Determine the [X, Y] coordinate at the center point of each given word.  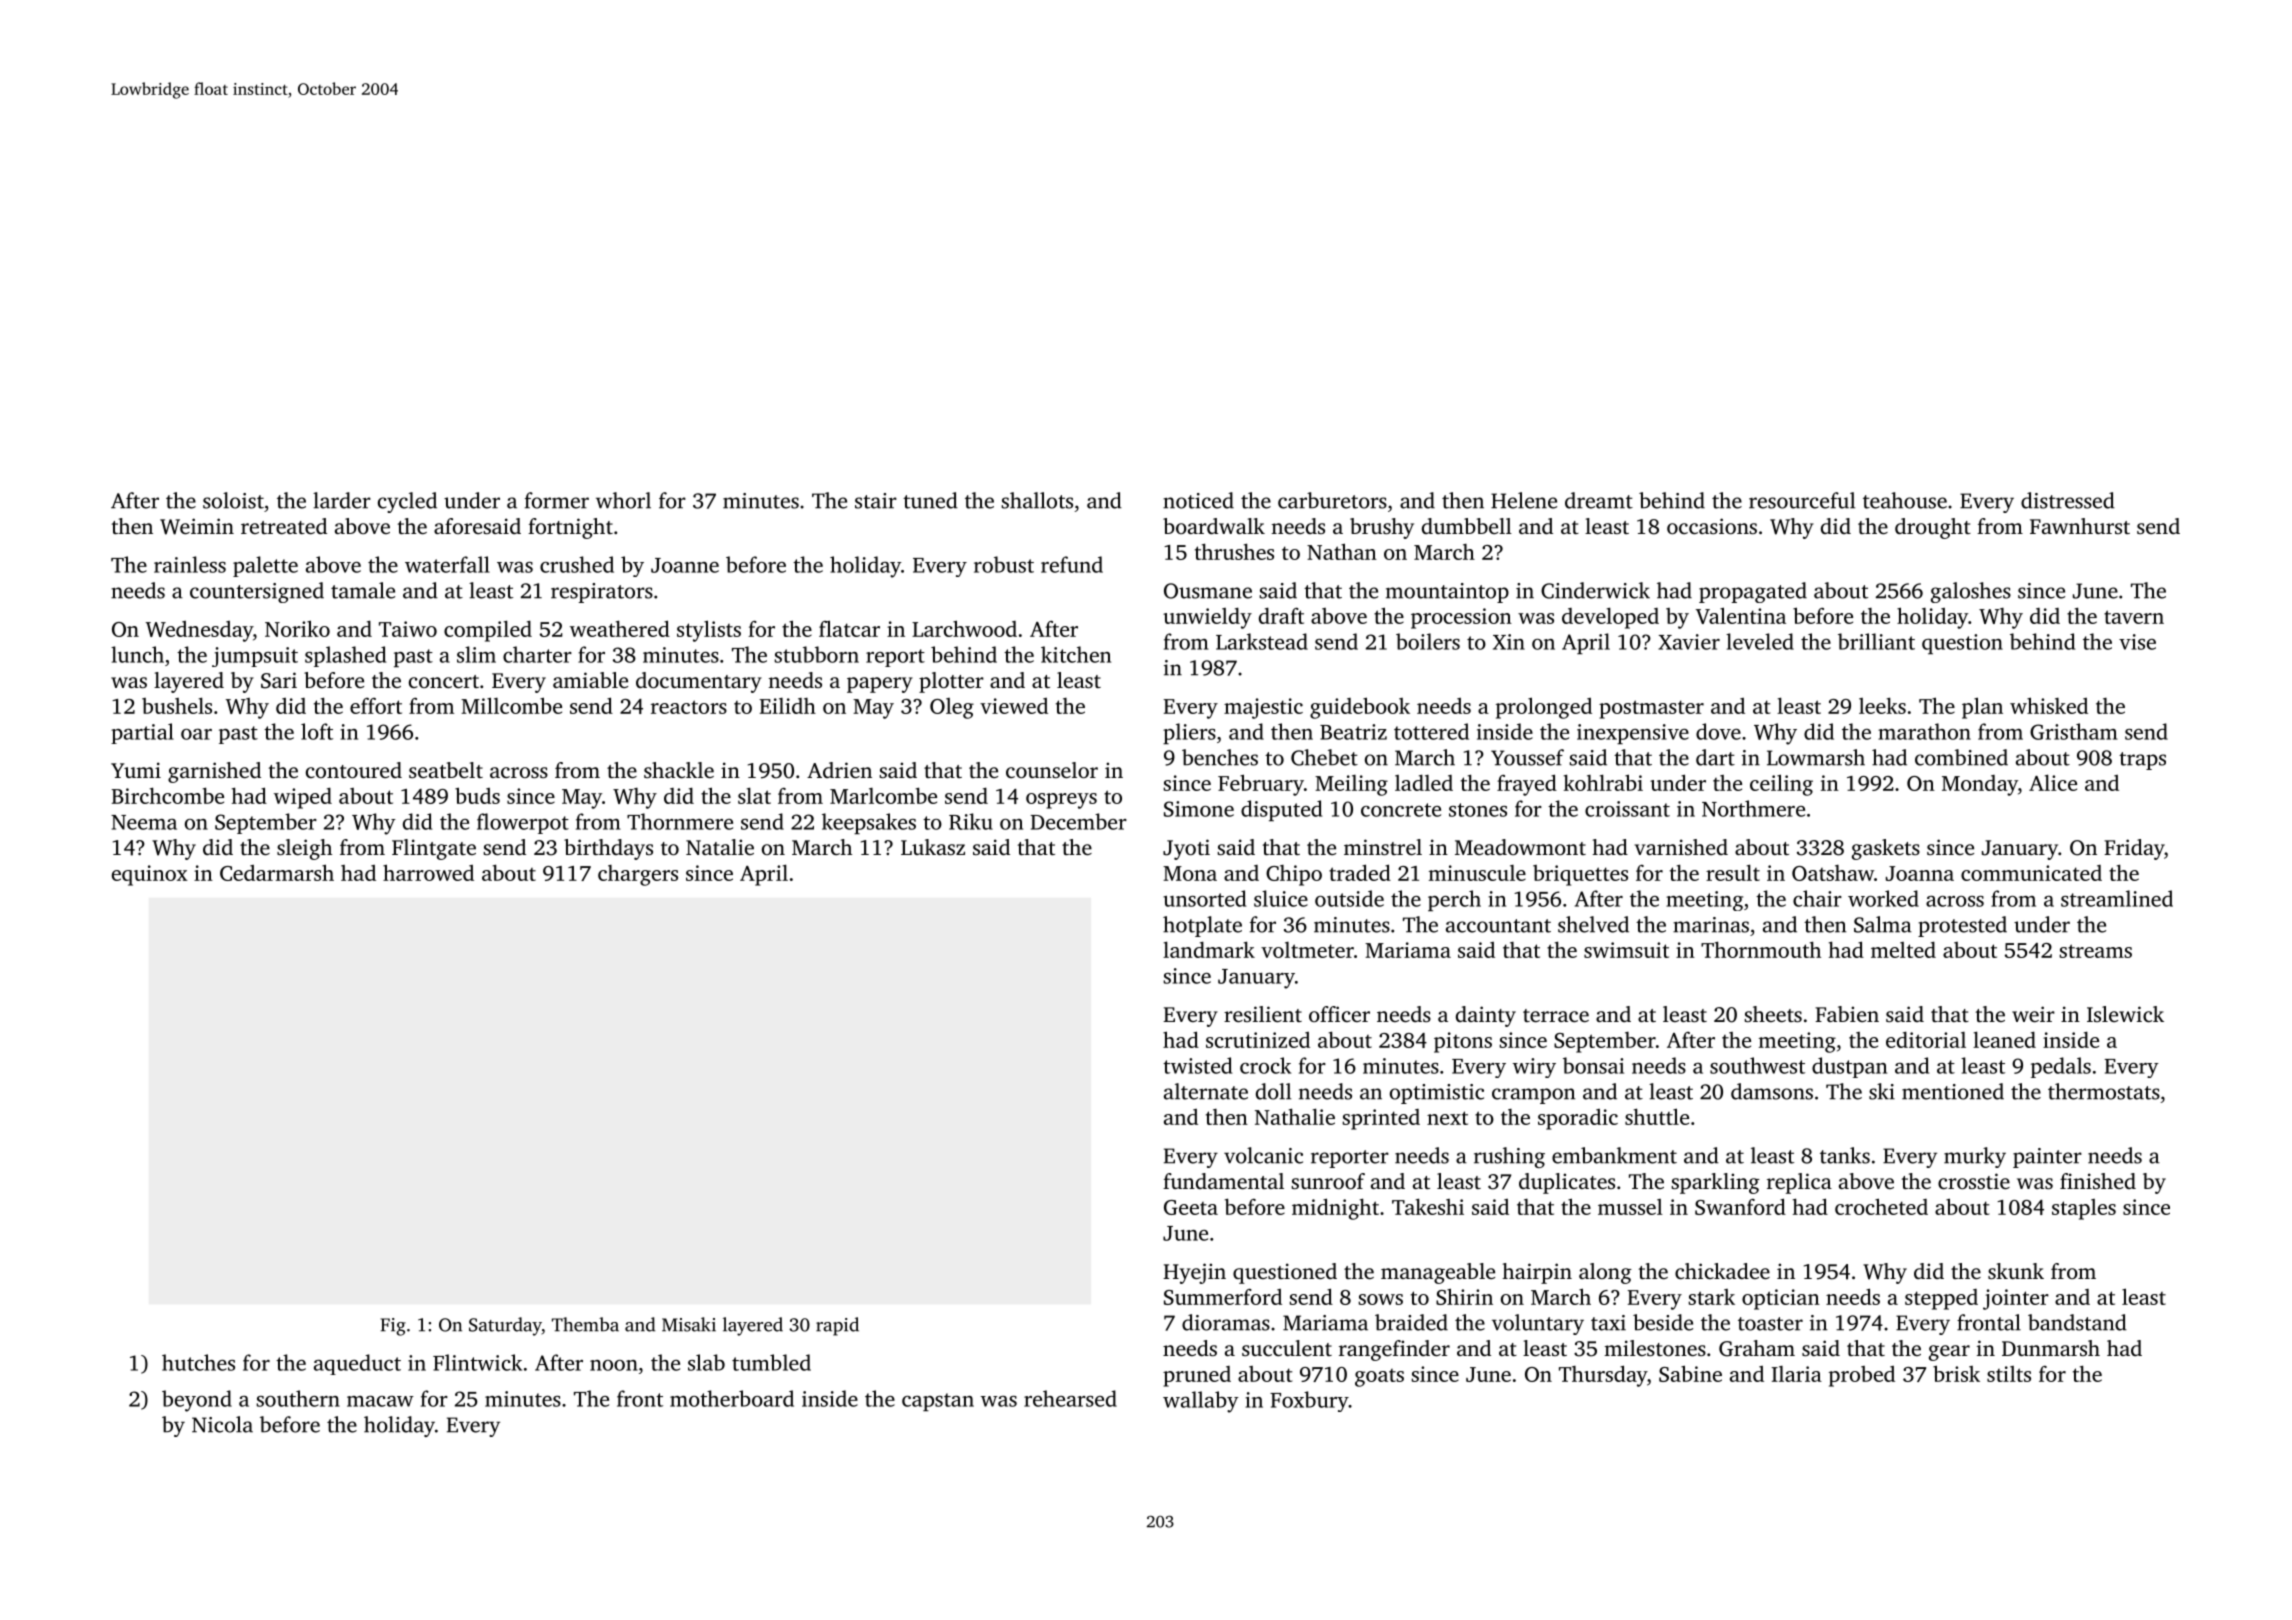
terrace [1556, 1015]
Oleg [952, 708]
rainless [190, 564]
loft [317, 731]
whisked [2049, 705]
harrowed [428, 872]
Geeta [1191, 1207]
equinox [150, 875]
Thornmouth [1761, 949]
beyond [197, 1401]
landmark [1209, 949]
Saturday [505, 1326]
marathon [1924, 731]
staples [2084, 1209]
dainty [1486, 1016]
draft [1281, 615]
